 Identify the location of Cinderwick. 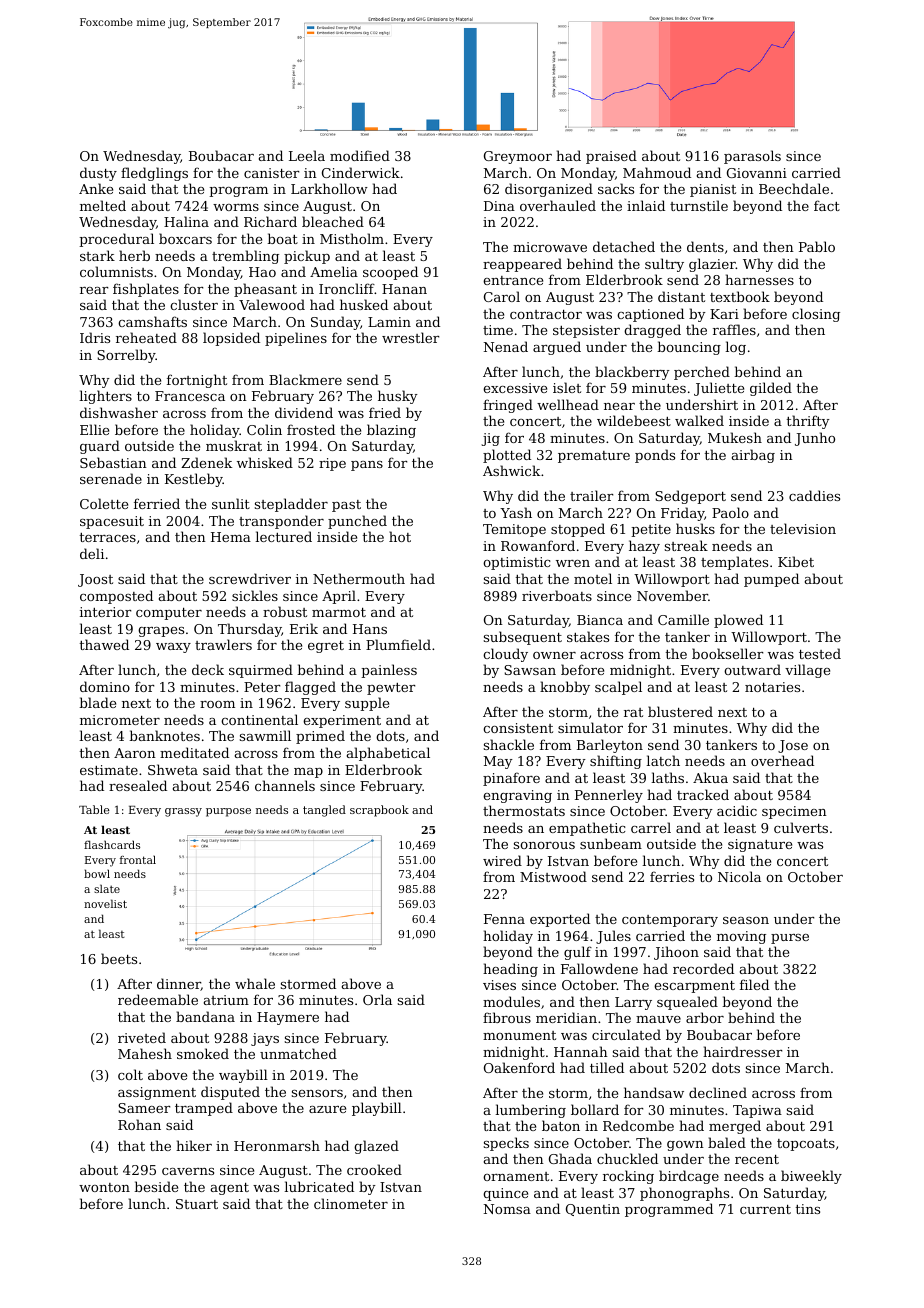
(361, 172).
